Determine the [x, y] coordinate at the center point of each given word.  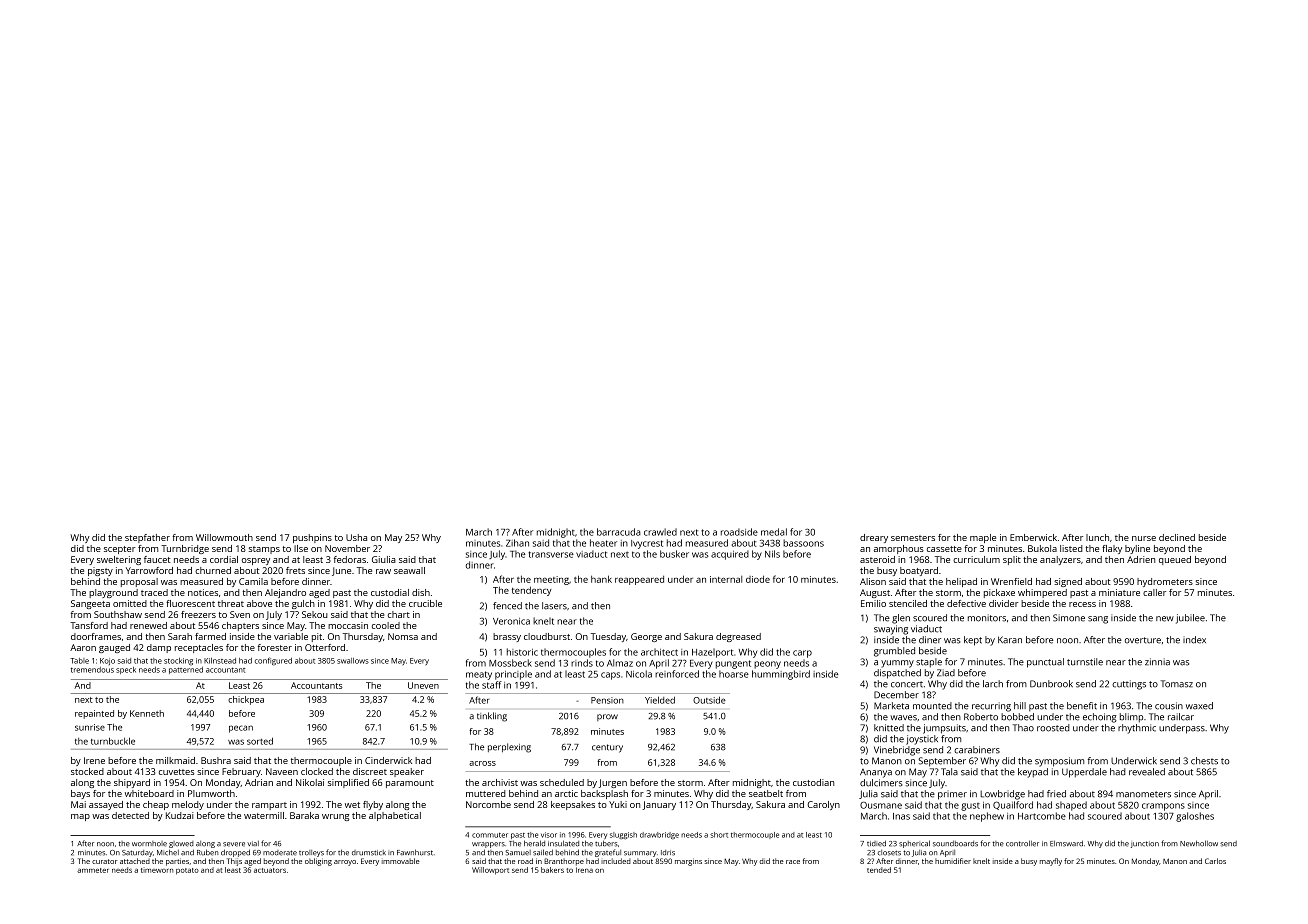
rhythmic [1137, 729]
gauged [114, 648]
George [646, 637]
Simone [1069, 618]
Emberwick [1033, 537]
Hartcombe [1042, 816]
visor [549, 835]
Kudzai [179, 815]
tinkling [492, 717]
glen [901, 619]
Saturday [137, 853]
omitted [130, 603]
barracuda [619, 532]
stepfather [147, 538]
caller [1154, 592]
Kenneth [147, 713]
